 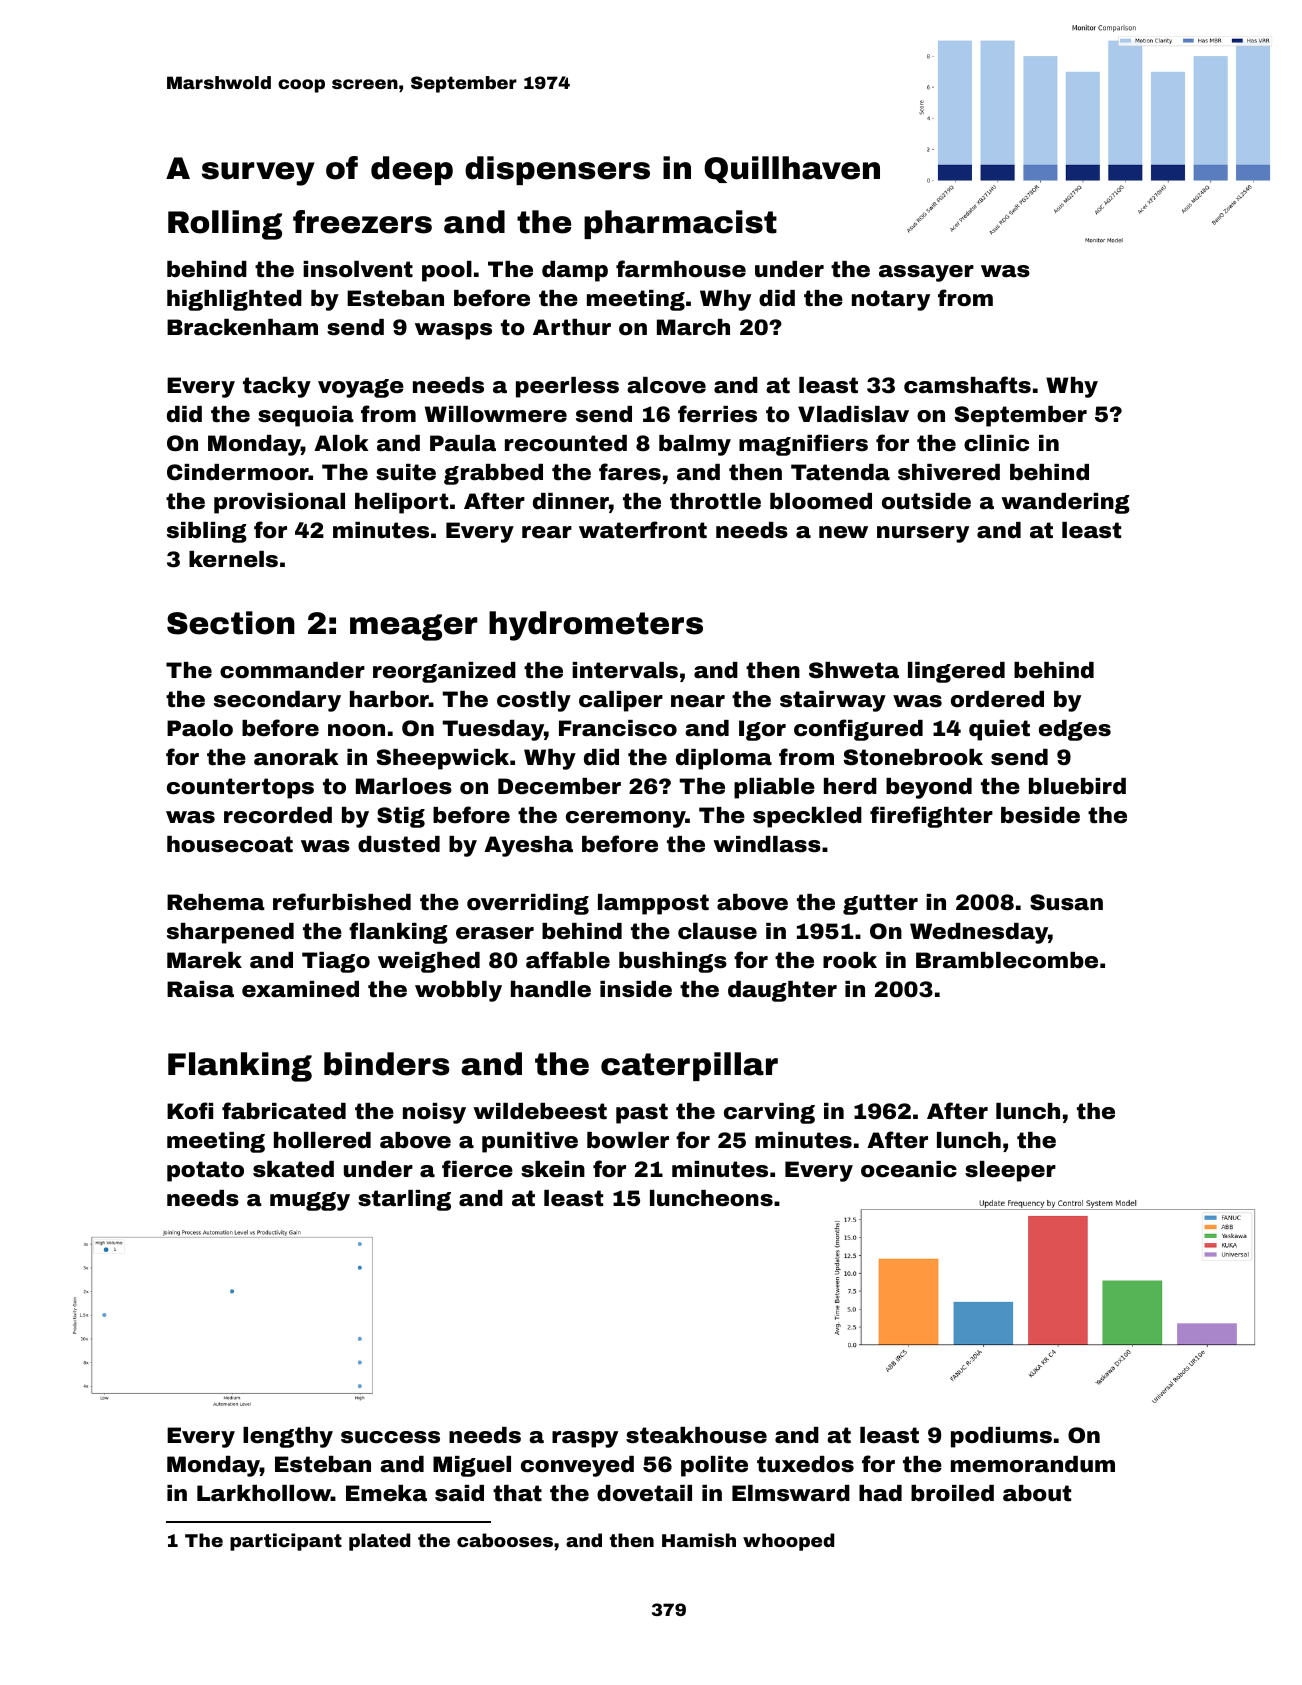 I want to click on assayer, so click(x=926, y=273).
